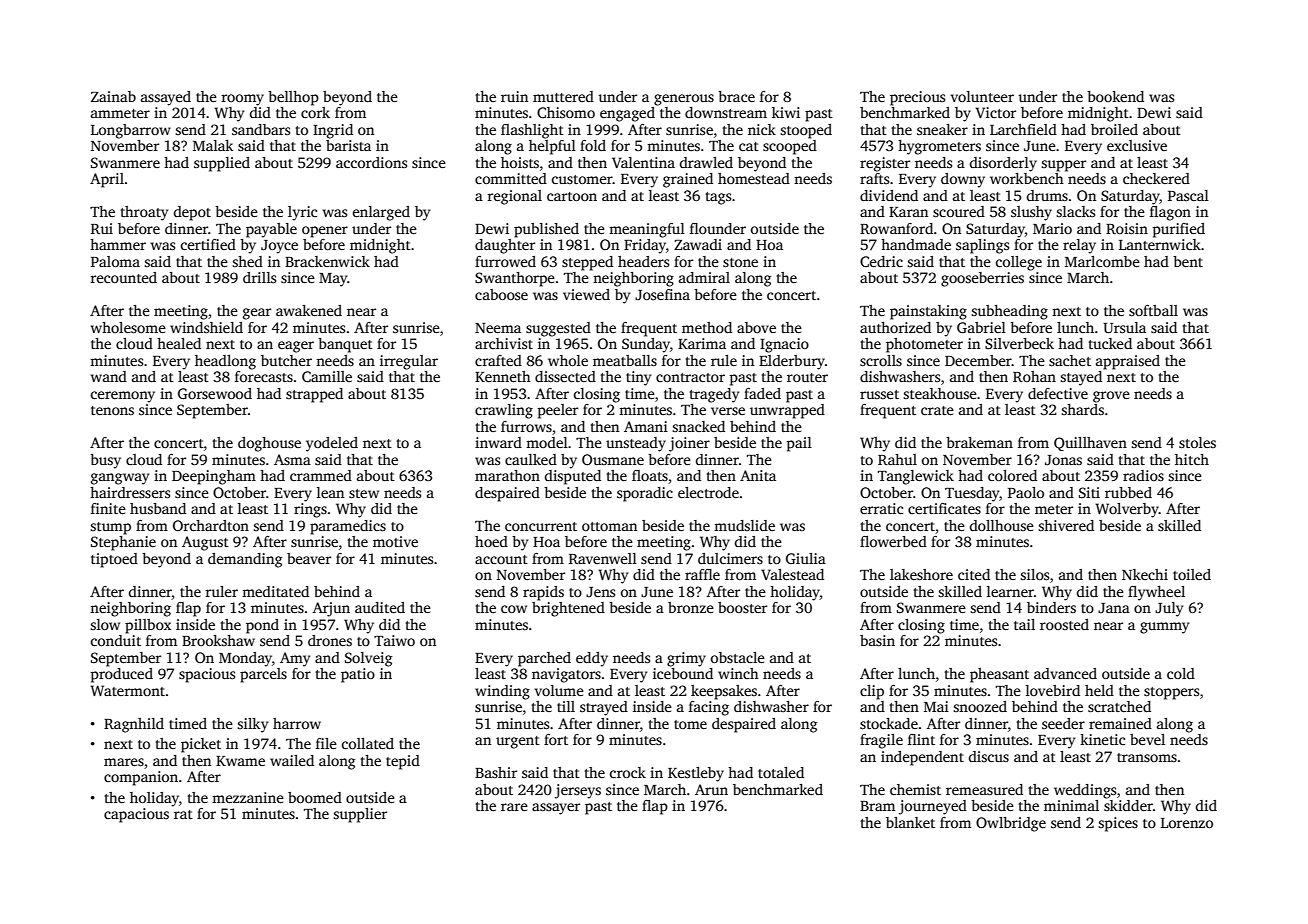 The image size is (1308, 924). What do you see at coordinates (314, 395) in the screenshot?
I see `strapped` at bounding box center [314, 395].
